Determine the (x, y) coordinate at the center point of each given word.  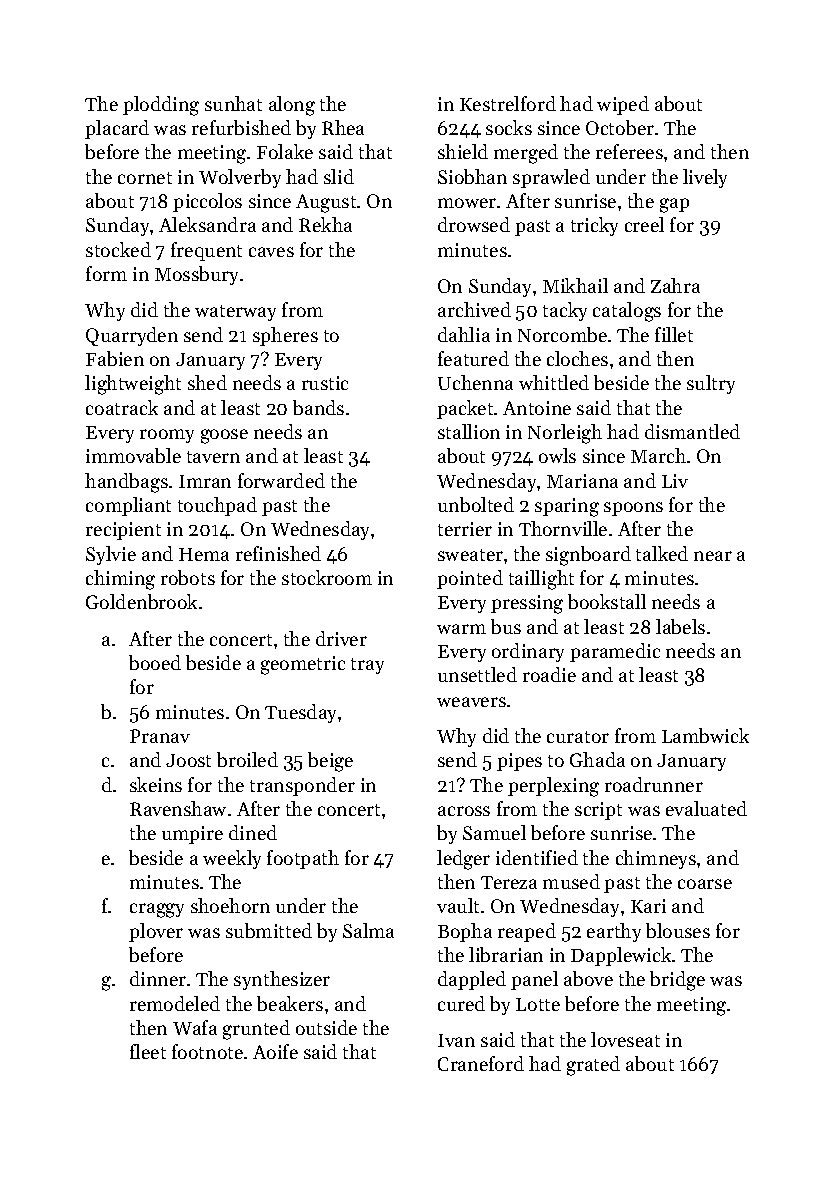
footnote (207, 1051)
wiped (623, 105)
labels (680, 626)
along (292, 106)
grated (593, 1066)
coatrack (122, 407)
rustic (325, 383)
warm (461, 629)
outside (326, 1027)
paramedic (615, 652)
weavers (471, 702)
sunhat (233, 103)
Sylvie (111, 555)
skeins (156, 784)
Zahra (675, 285)
